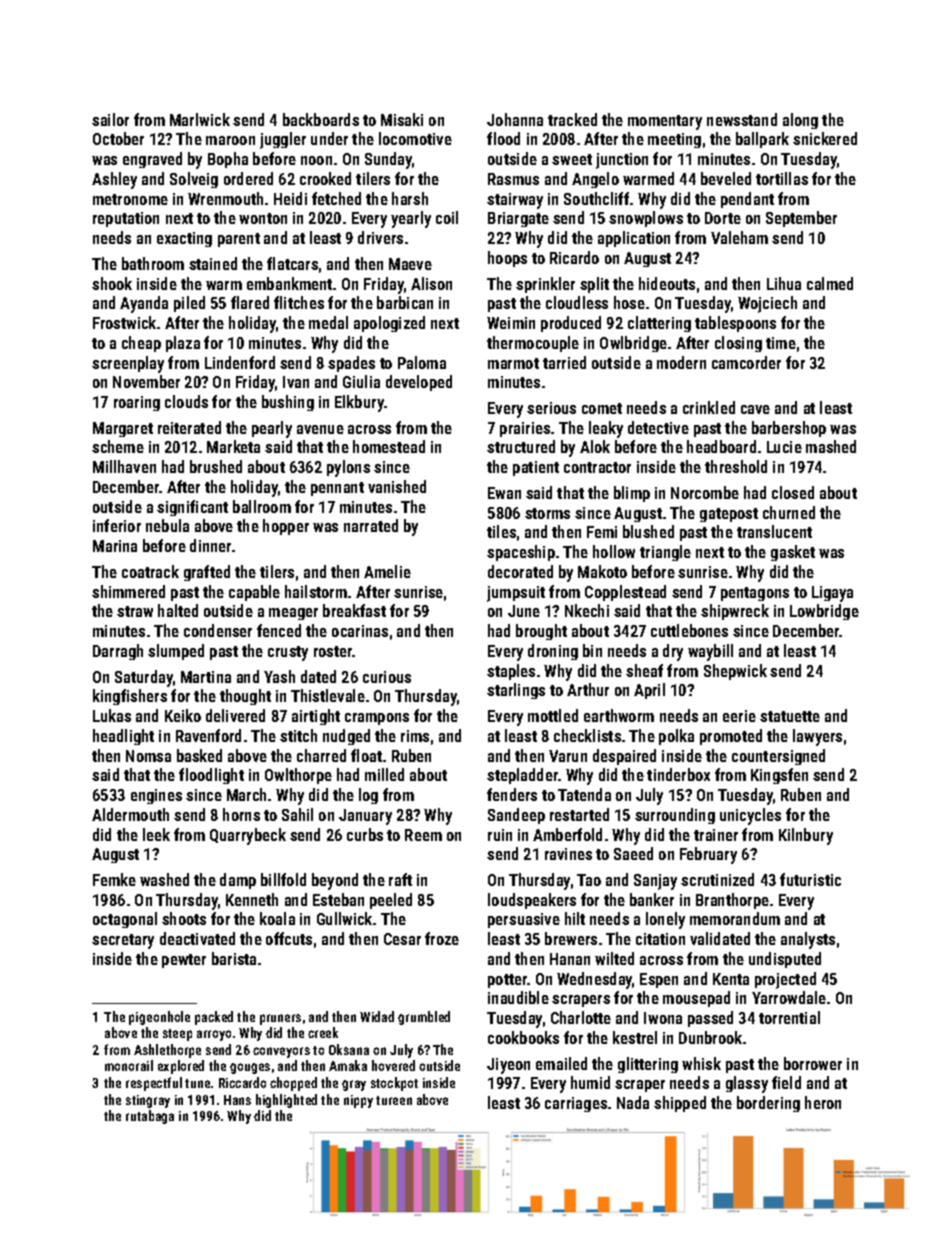  Describe the element at coordinates (156, 834) in the image. I see `leek` at that location.
